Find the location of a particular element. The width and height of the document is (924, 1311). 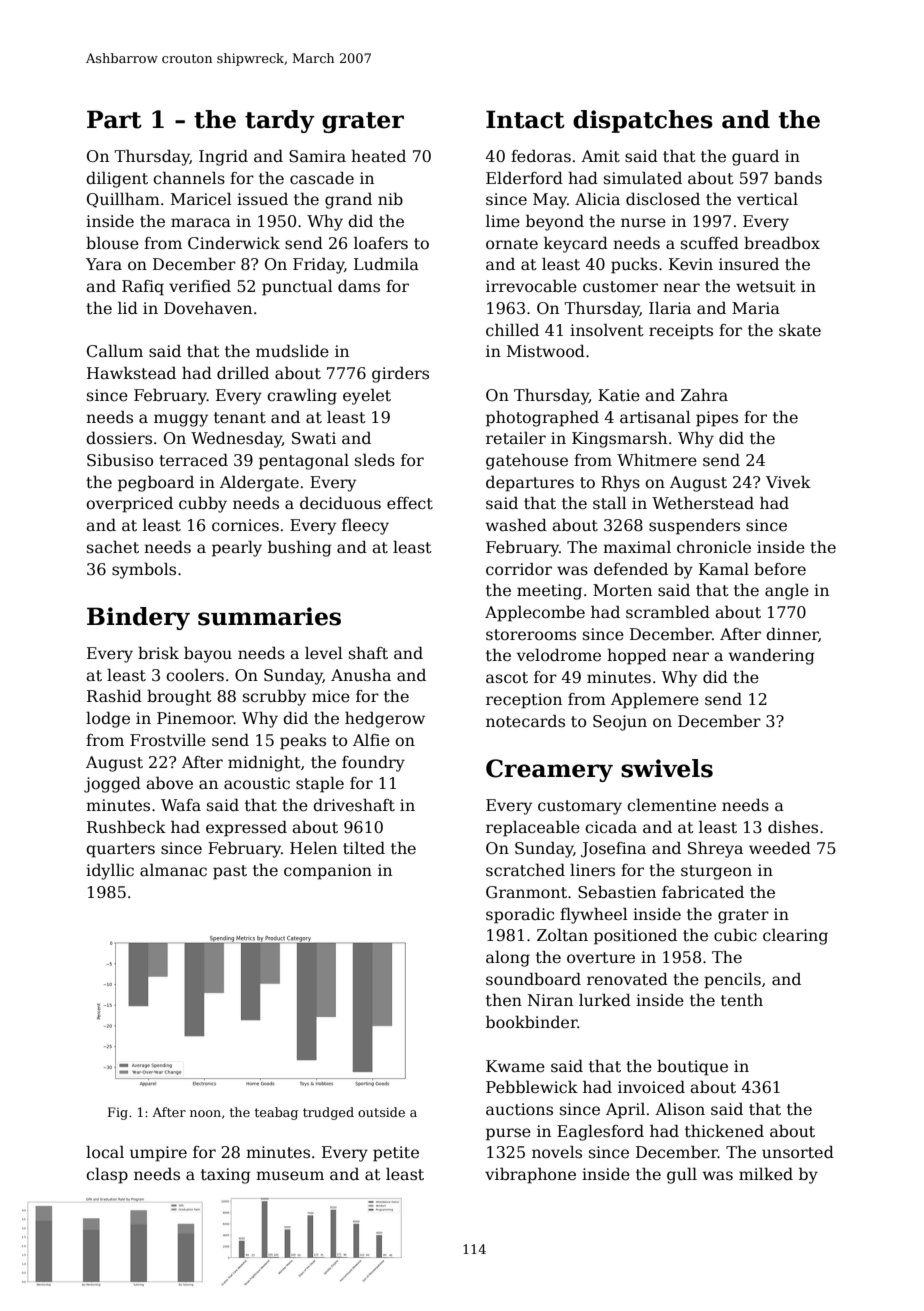

dispatches is located at coordinates (643, 121).
